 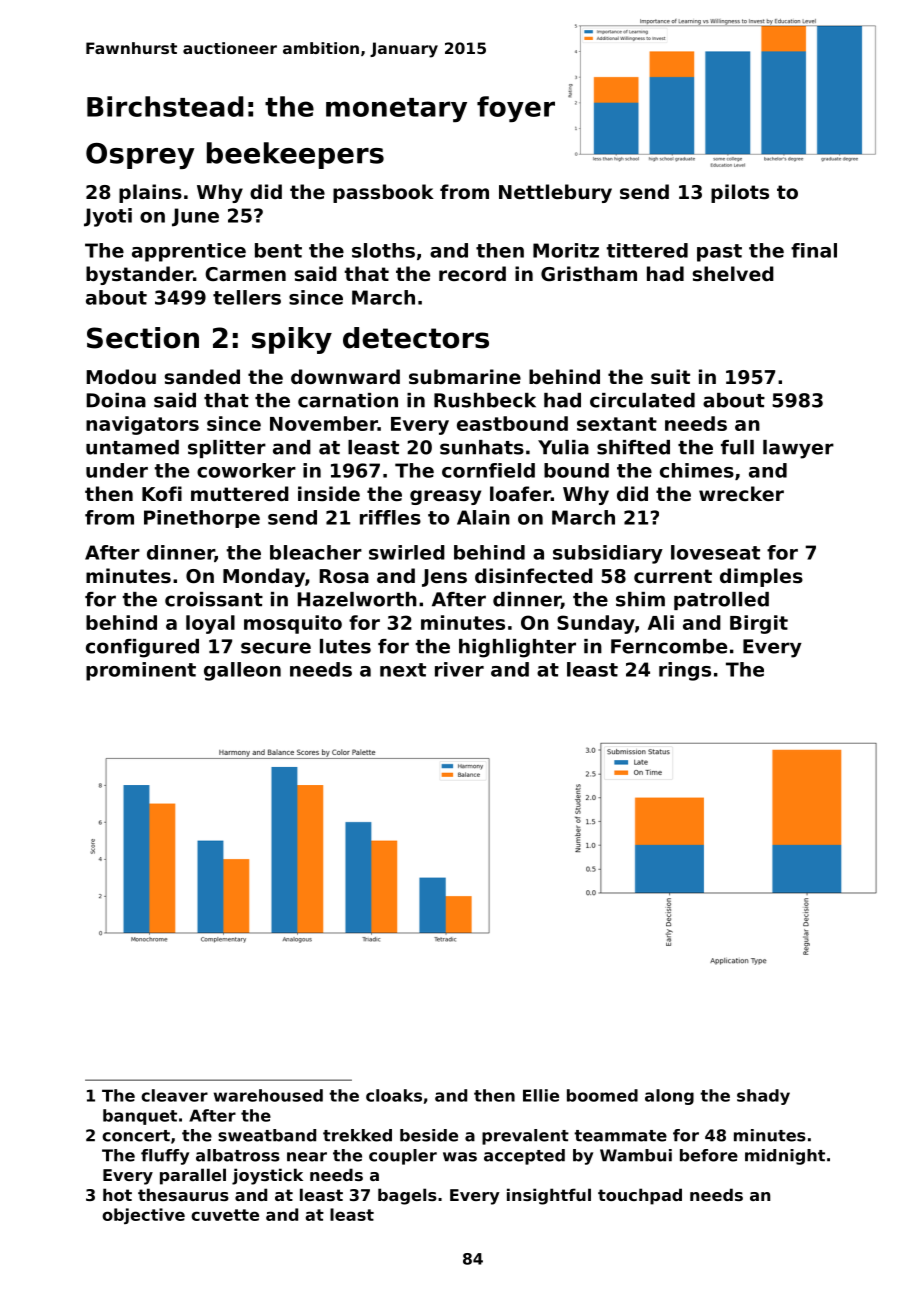 I want to click on cleaver, so click(x=174, y=1095).
